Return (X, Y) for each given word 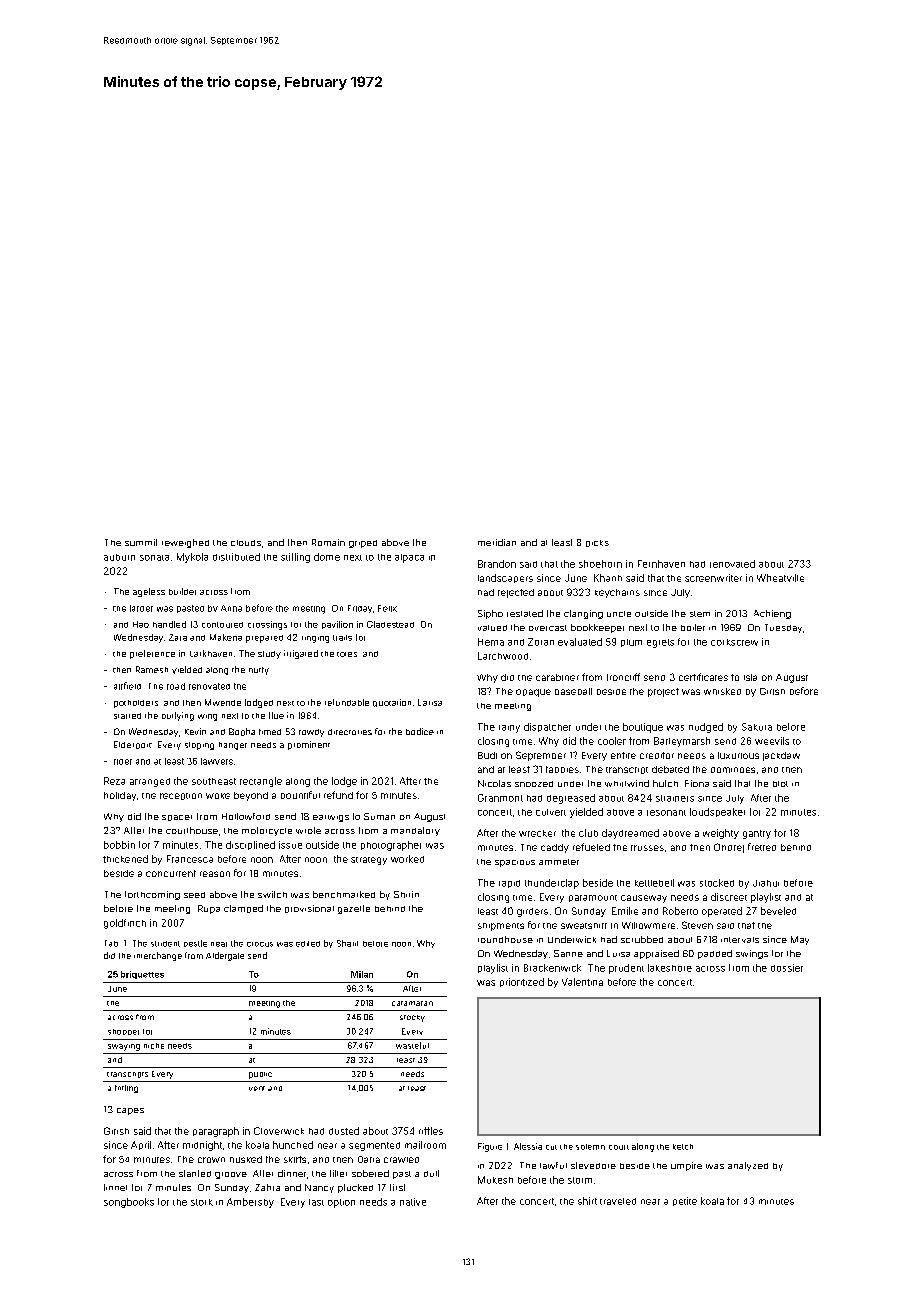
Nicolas (494, 783)
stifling (295, 558)
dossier (787, 968)
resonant (666, 813)
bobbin (119, 845)
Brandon (497, 564)
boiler (693, 627)
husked (246, 1159)
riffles (431, 1131)
